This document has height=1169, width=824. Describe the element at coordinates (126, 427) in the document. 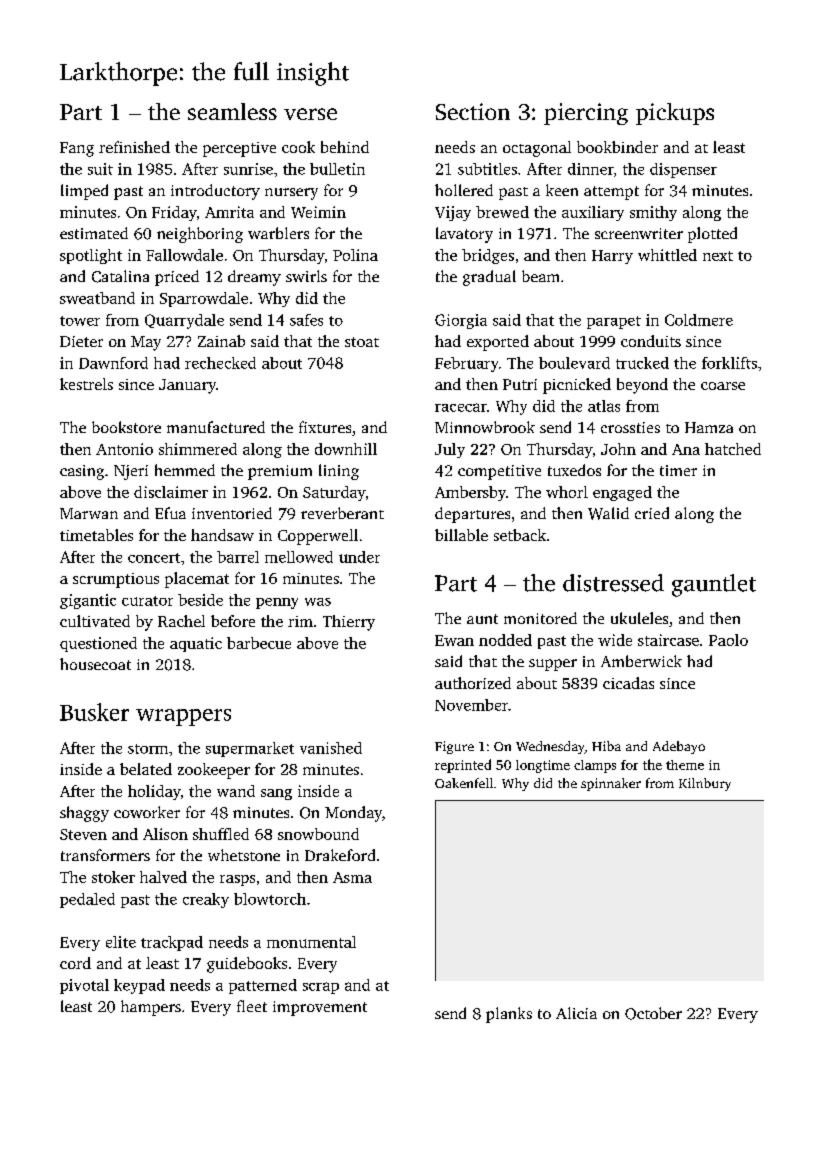

I see `bookstore` at that location.
